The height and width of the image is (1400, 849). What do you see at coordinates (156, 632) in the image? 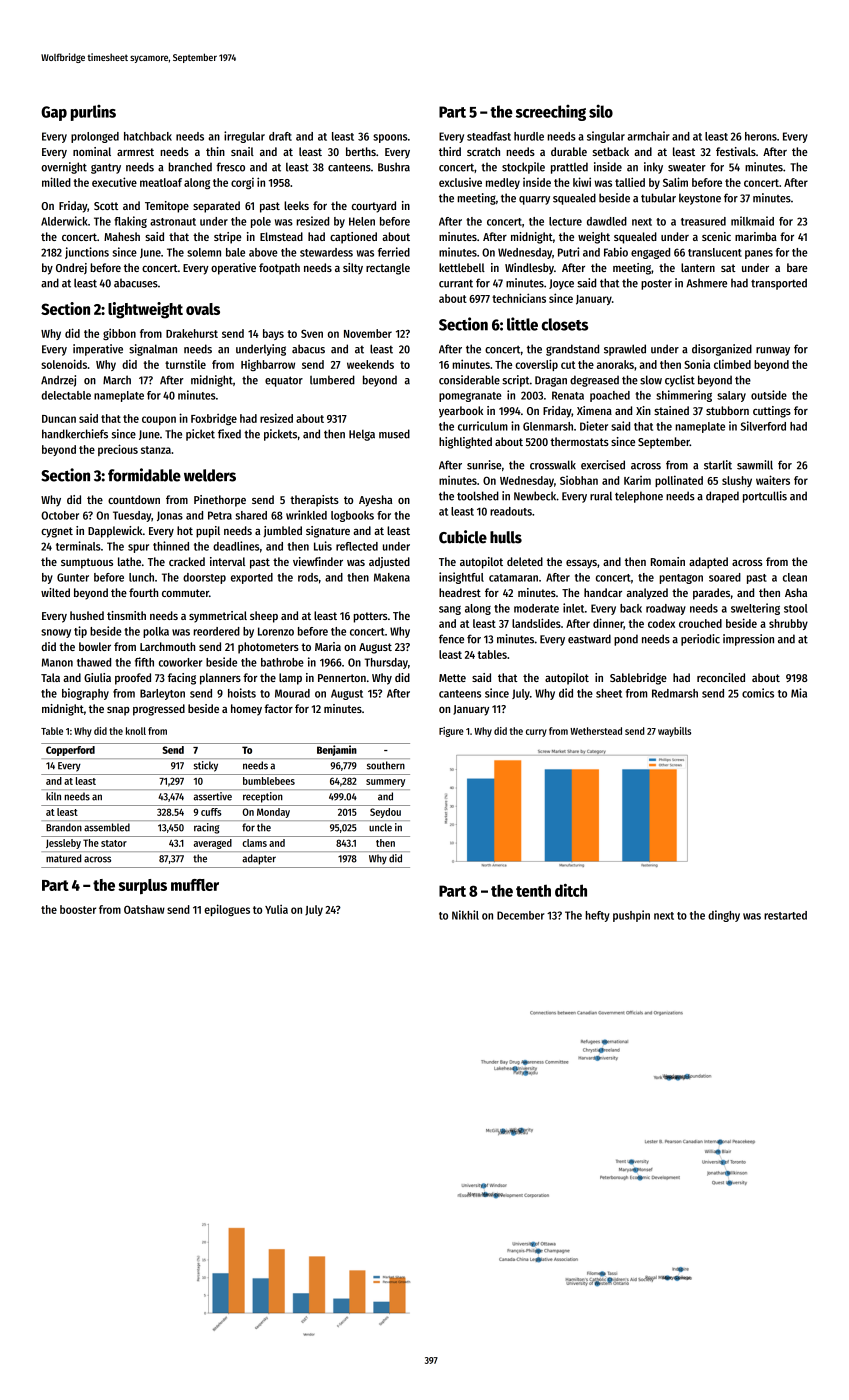
I see `polka` at bounding box center [156, 632].
